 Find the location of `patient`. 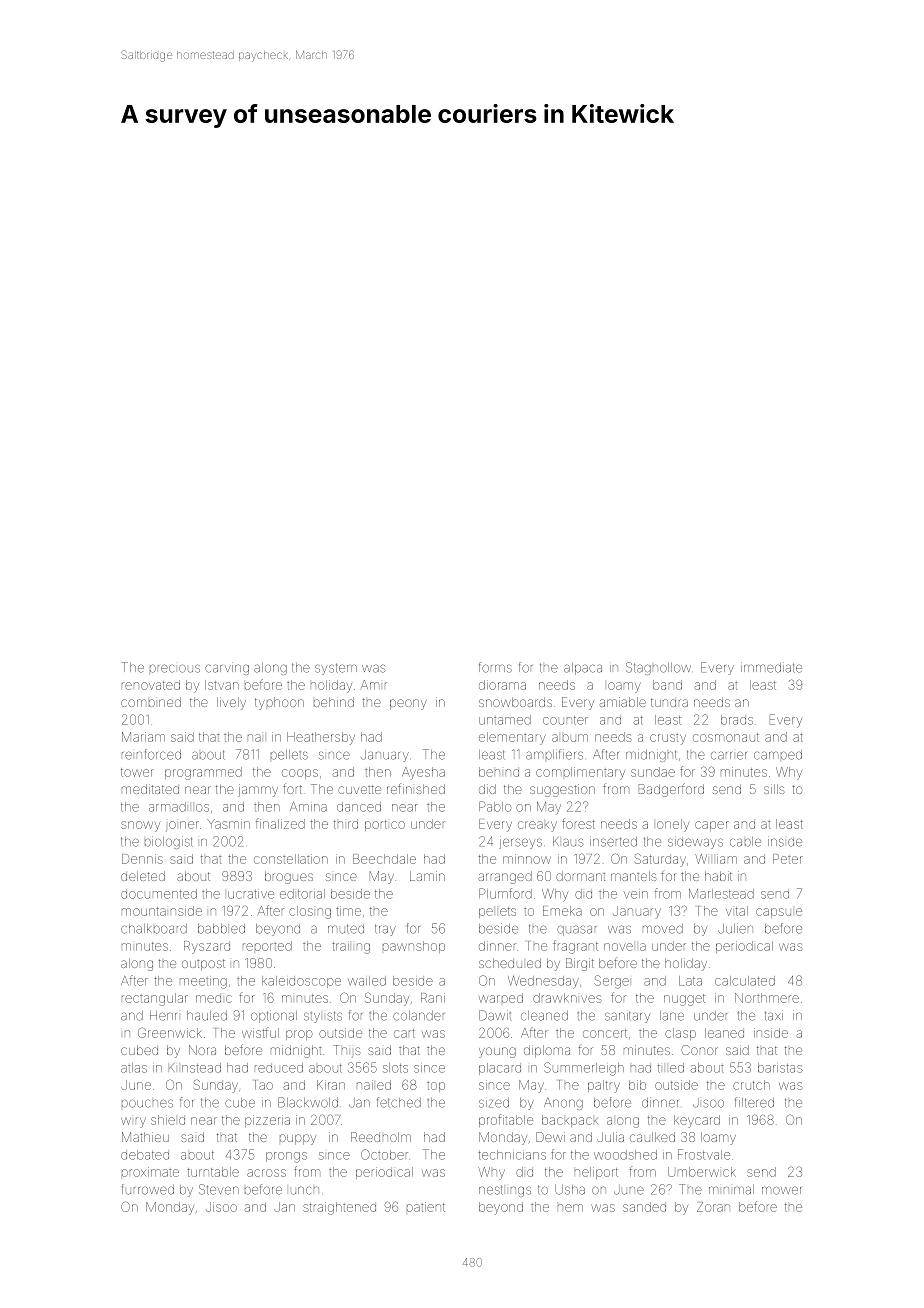

patient is located at coordinates (426, 1207).
